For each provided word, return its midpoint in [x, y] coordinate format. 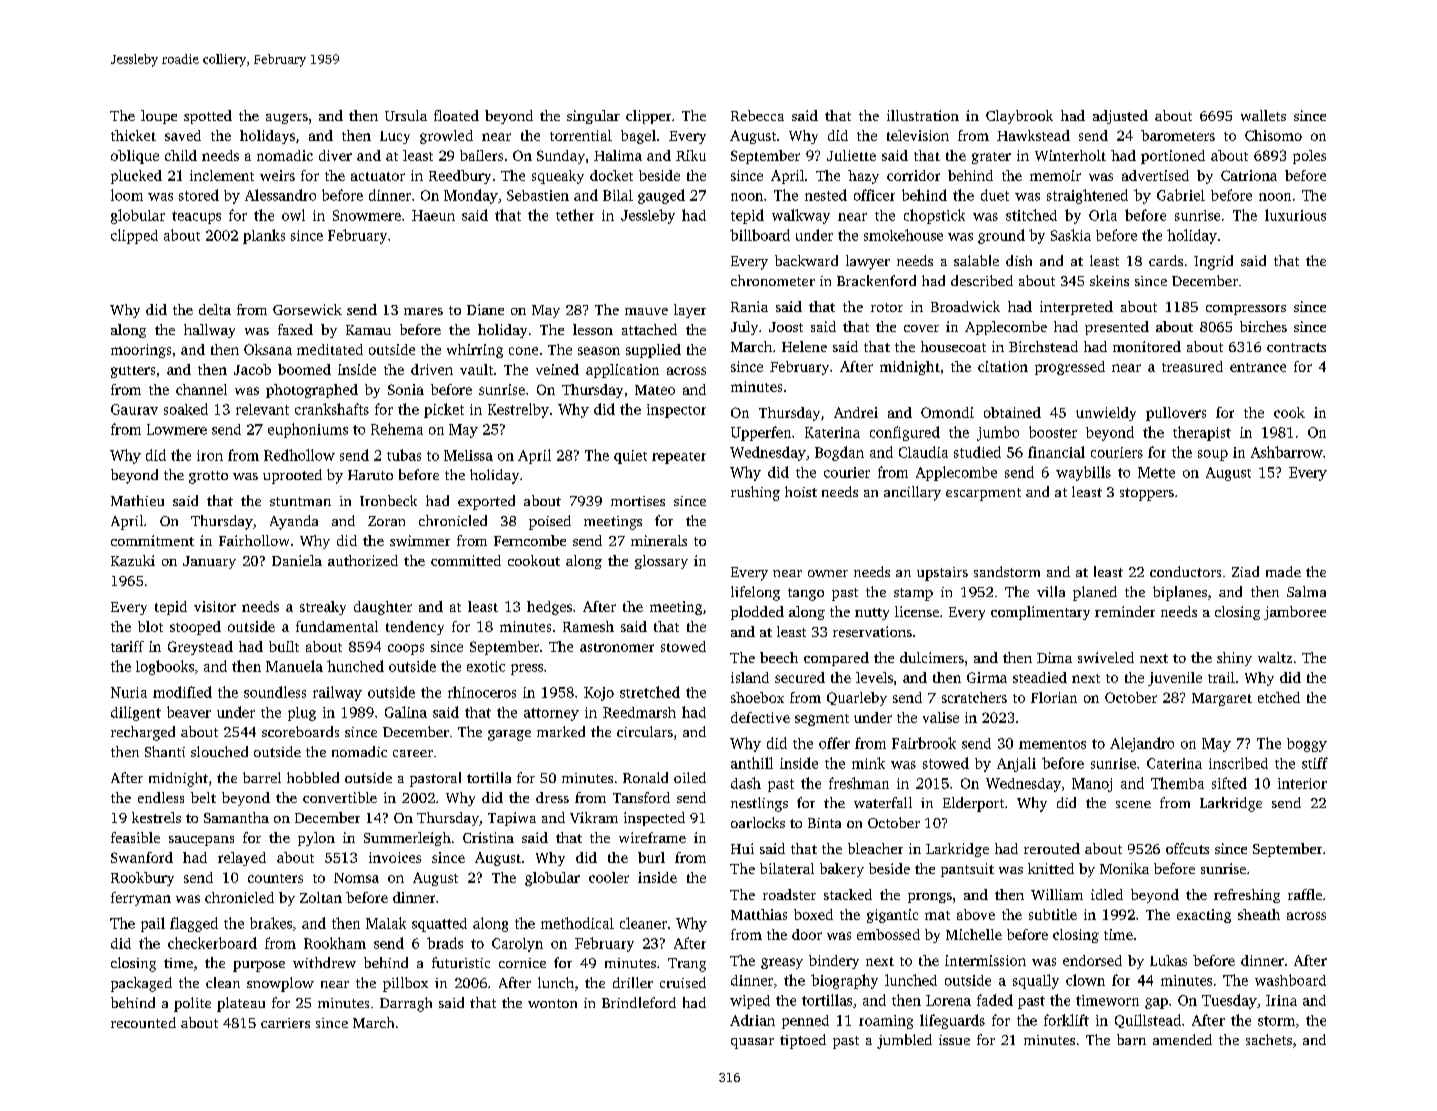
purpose [259, 966]
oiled [690, 777]
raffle [1305, 894]
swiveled [1106, 657]
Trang [687, 965]
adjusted [1120, 117]
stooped [195, 628]
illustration [923, 115]
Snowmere [367, 215]
